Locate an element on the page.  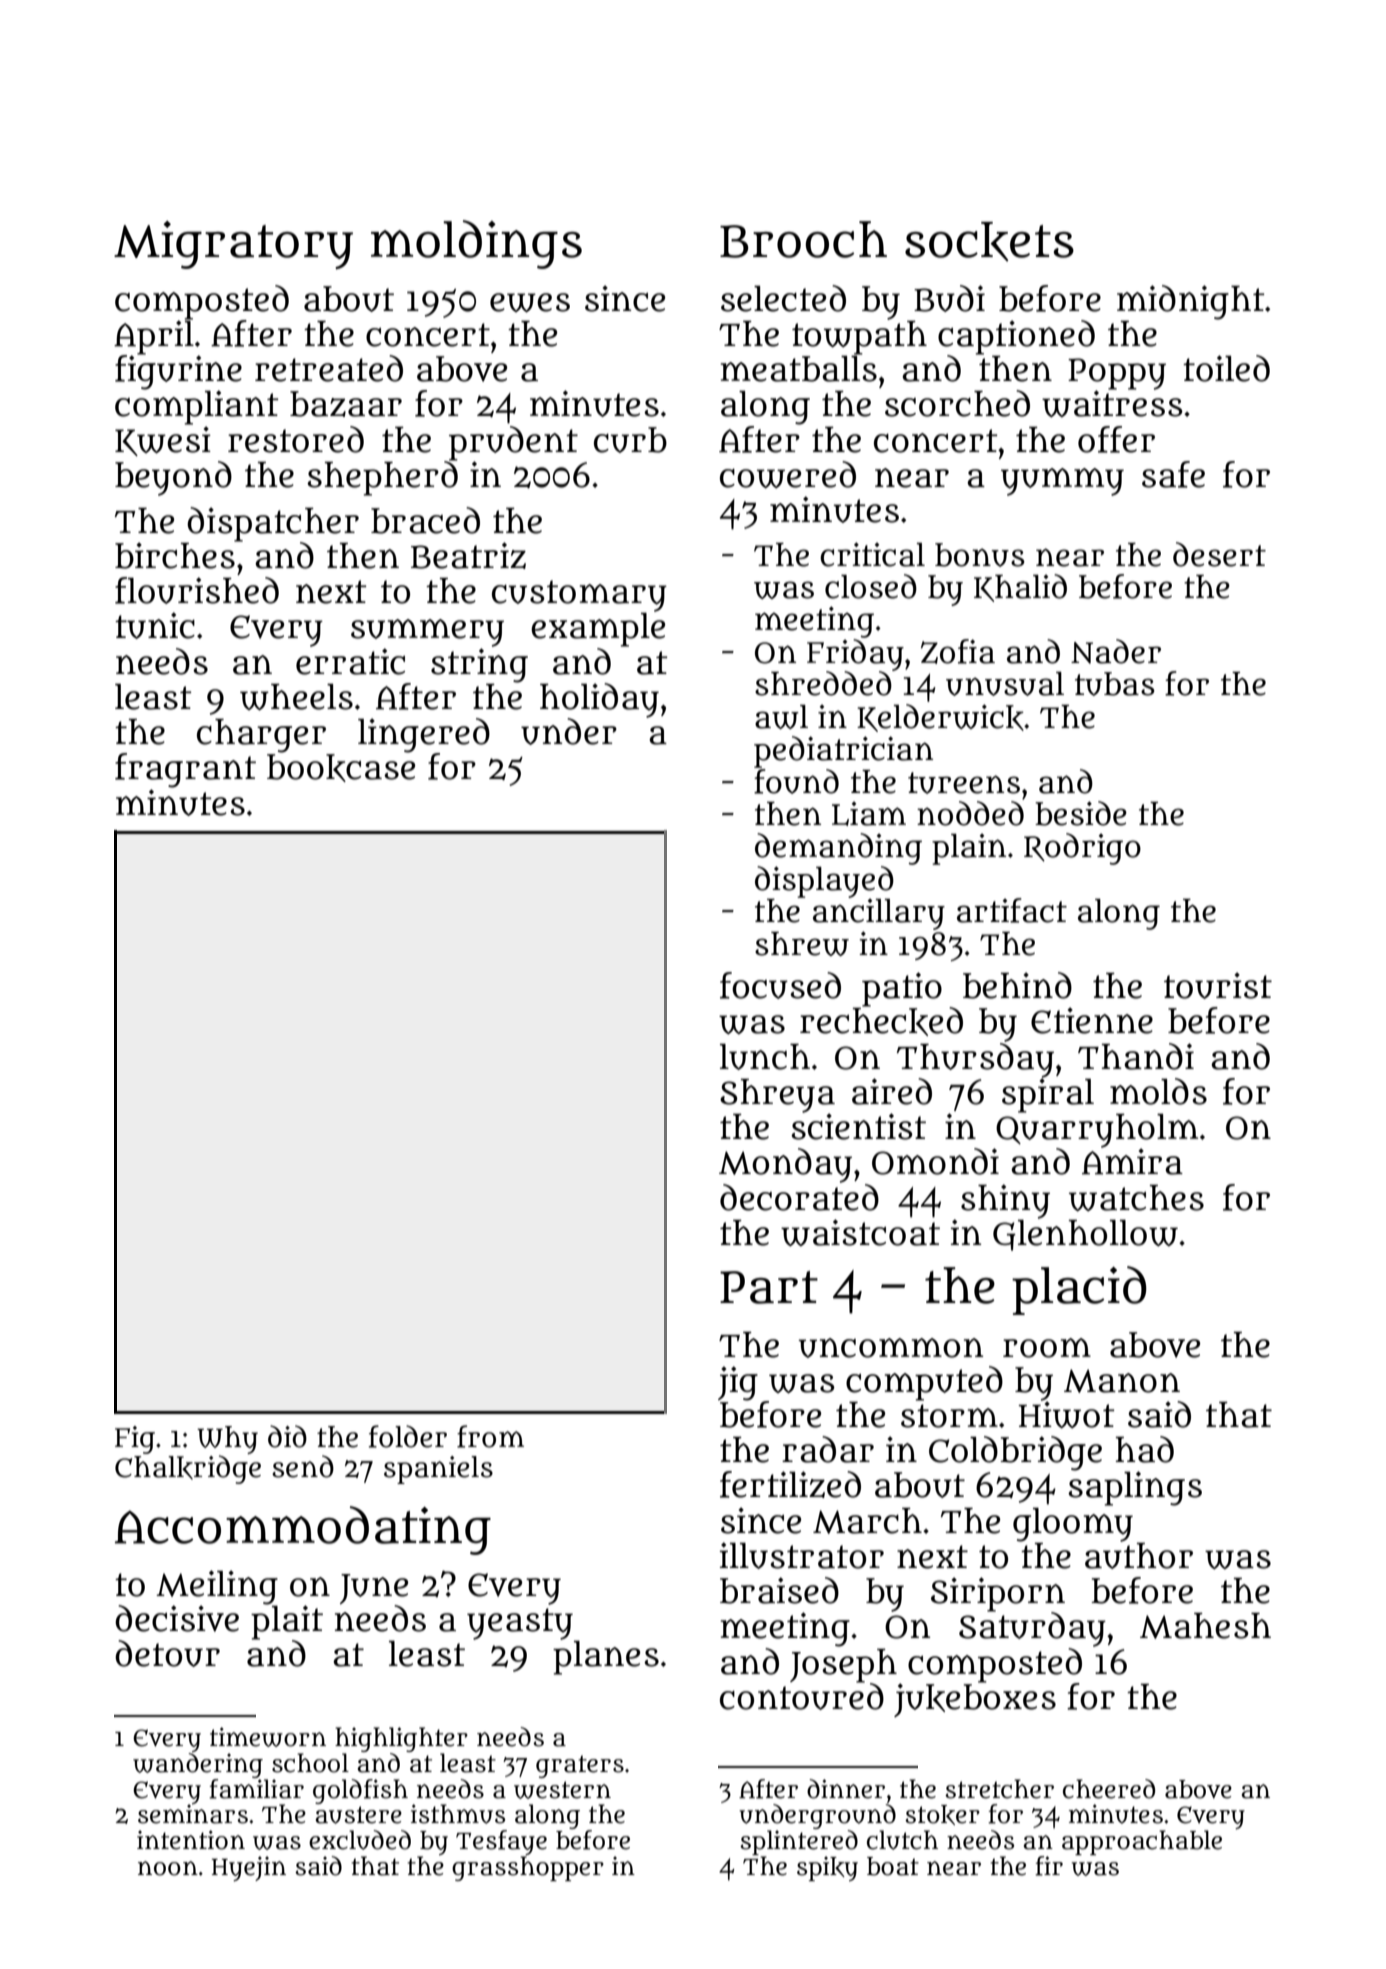
April is located at coordinates (154, 336).
